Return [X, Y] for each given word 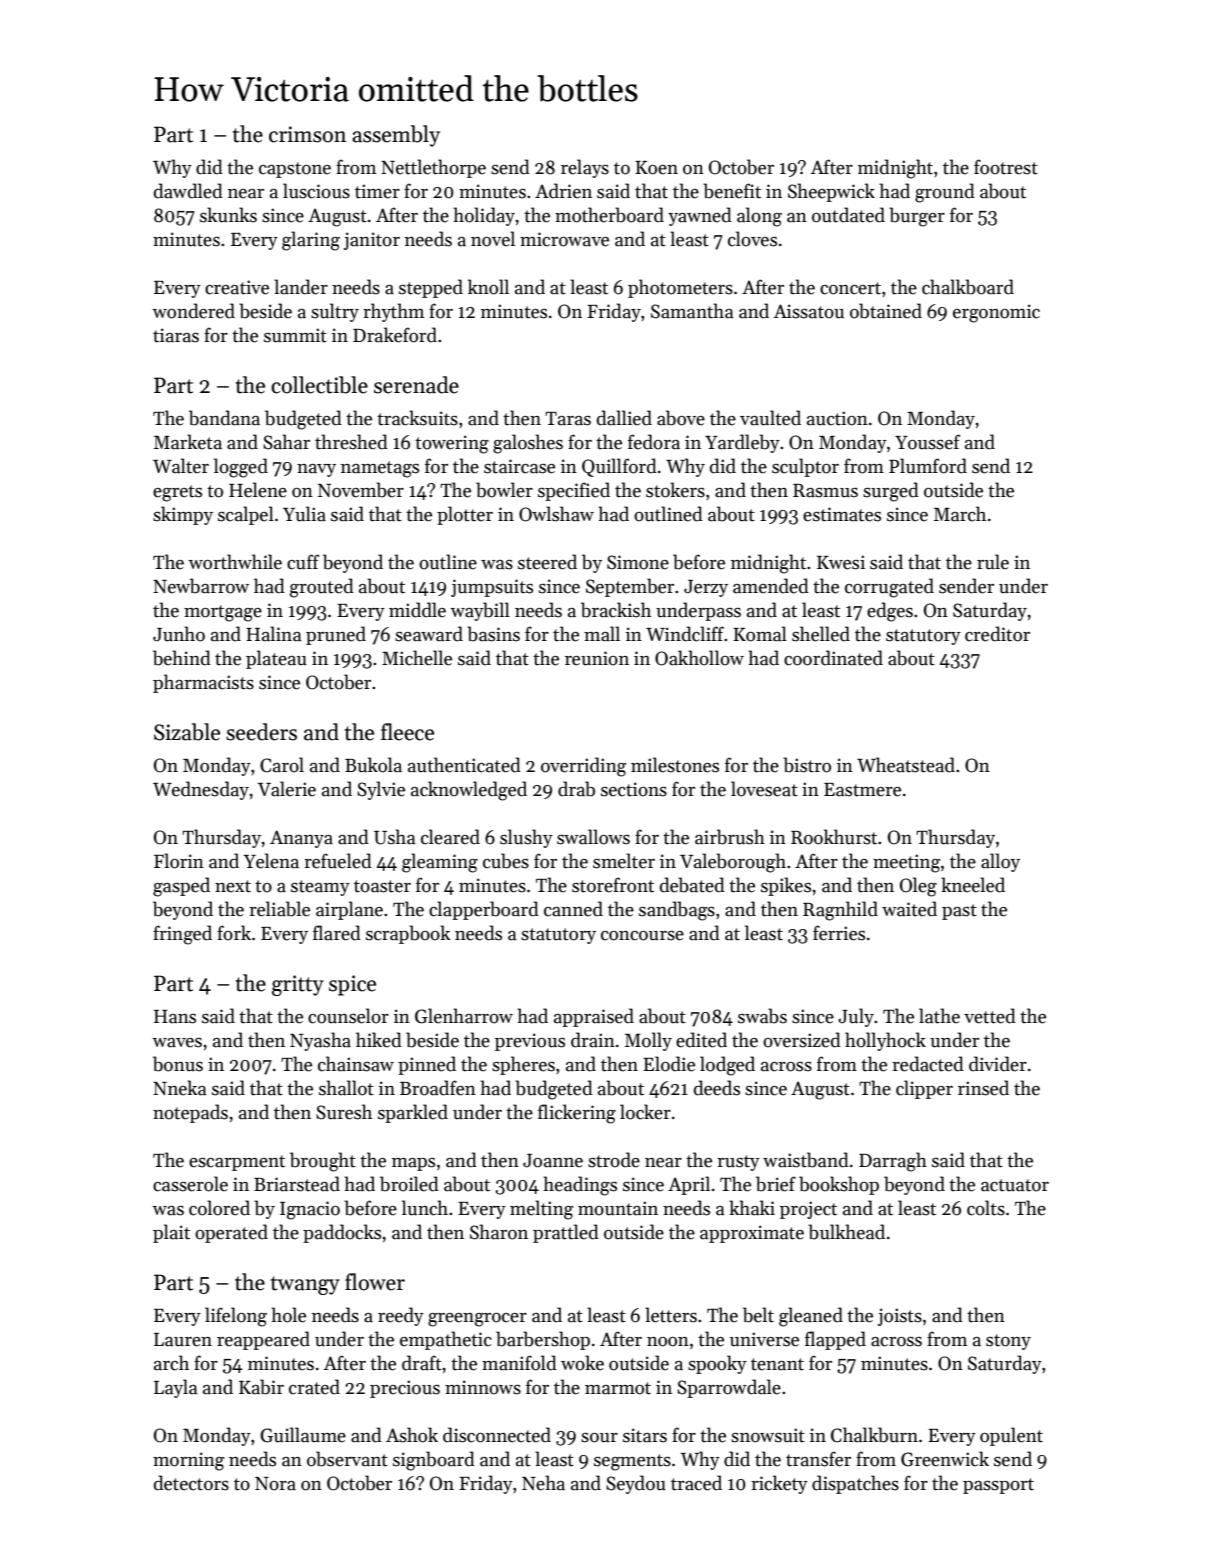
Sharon [499, 1232]
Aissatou [809, 311]
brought [323, 1162]
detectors [191, 1483]
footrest [1006, 167]
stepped [431, 288]
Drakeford [395, 335]
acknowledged [469, 791]
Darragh [893, 1162]
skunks [228, 215]
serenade [416, 385]
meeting [906, 863]
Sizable [187, 732]
